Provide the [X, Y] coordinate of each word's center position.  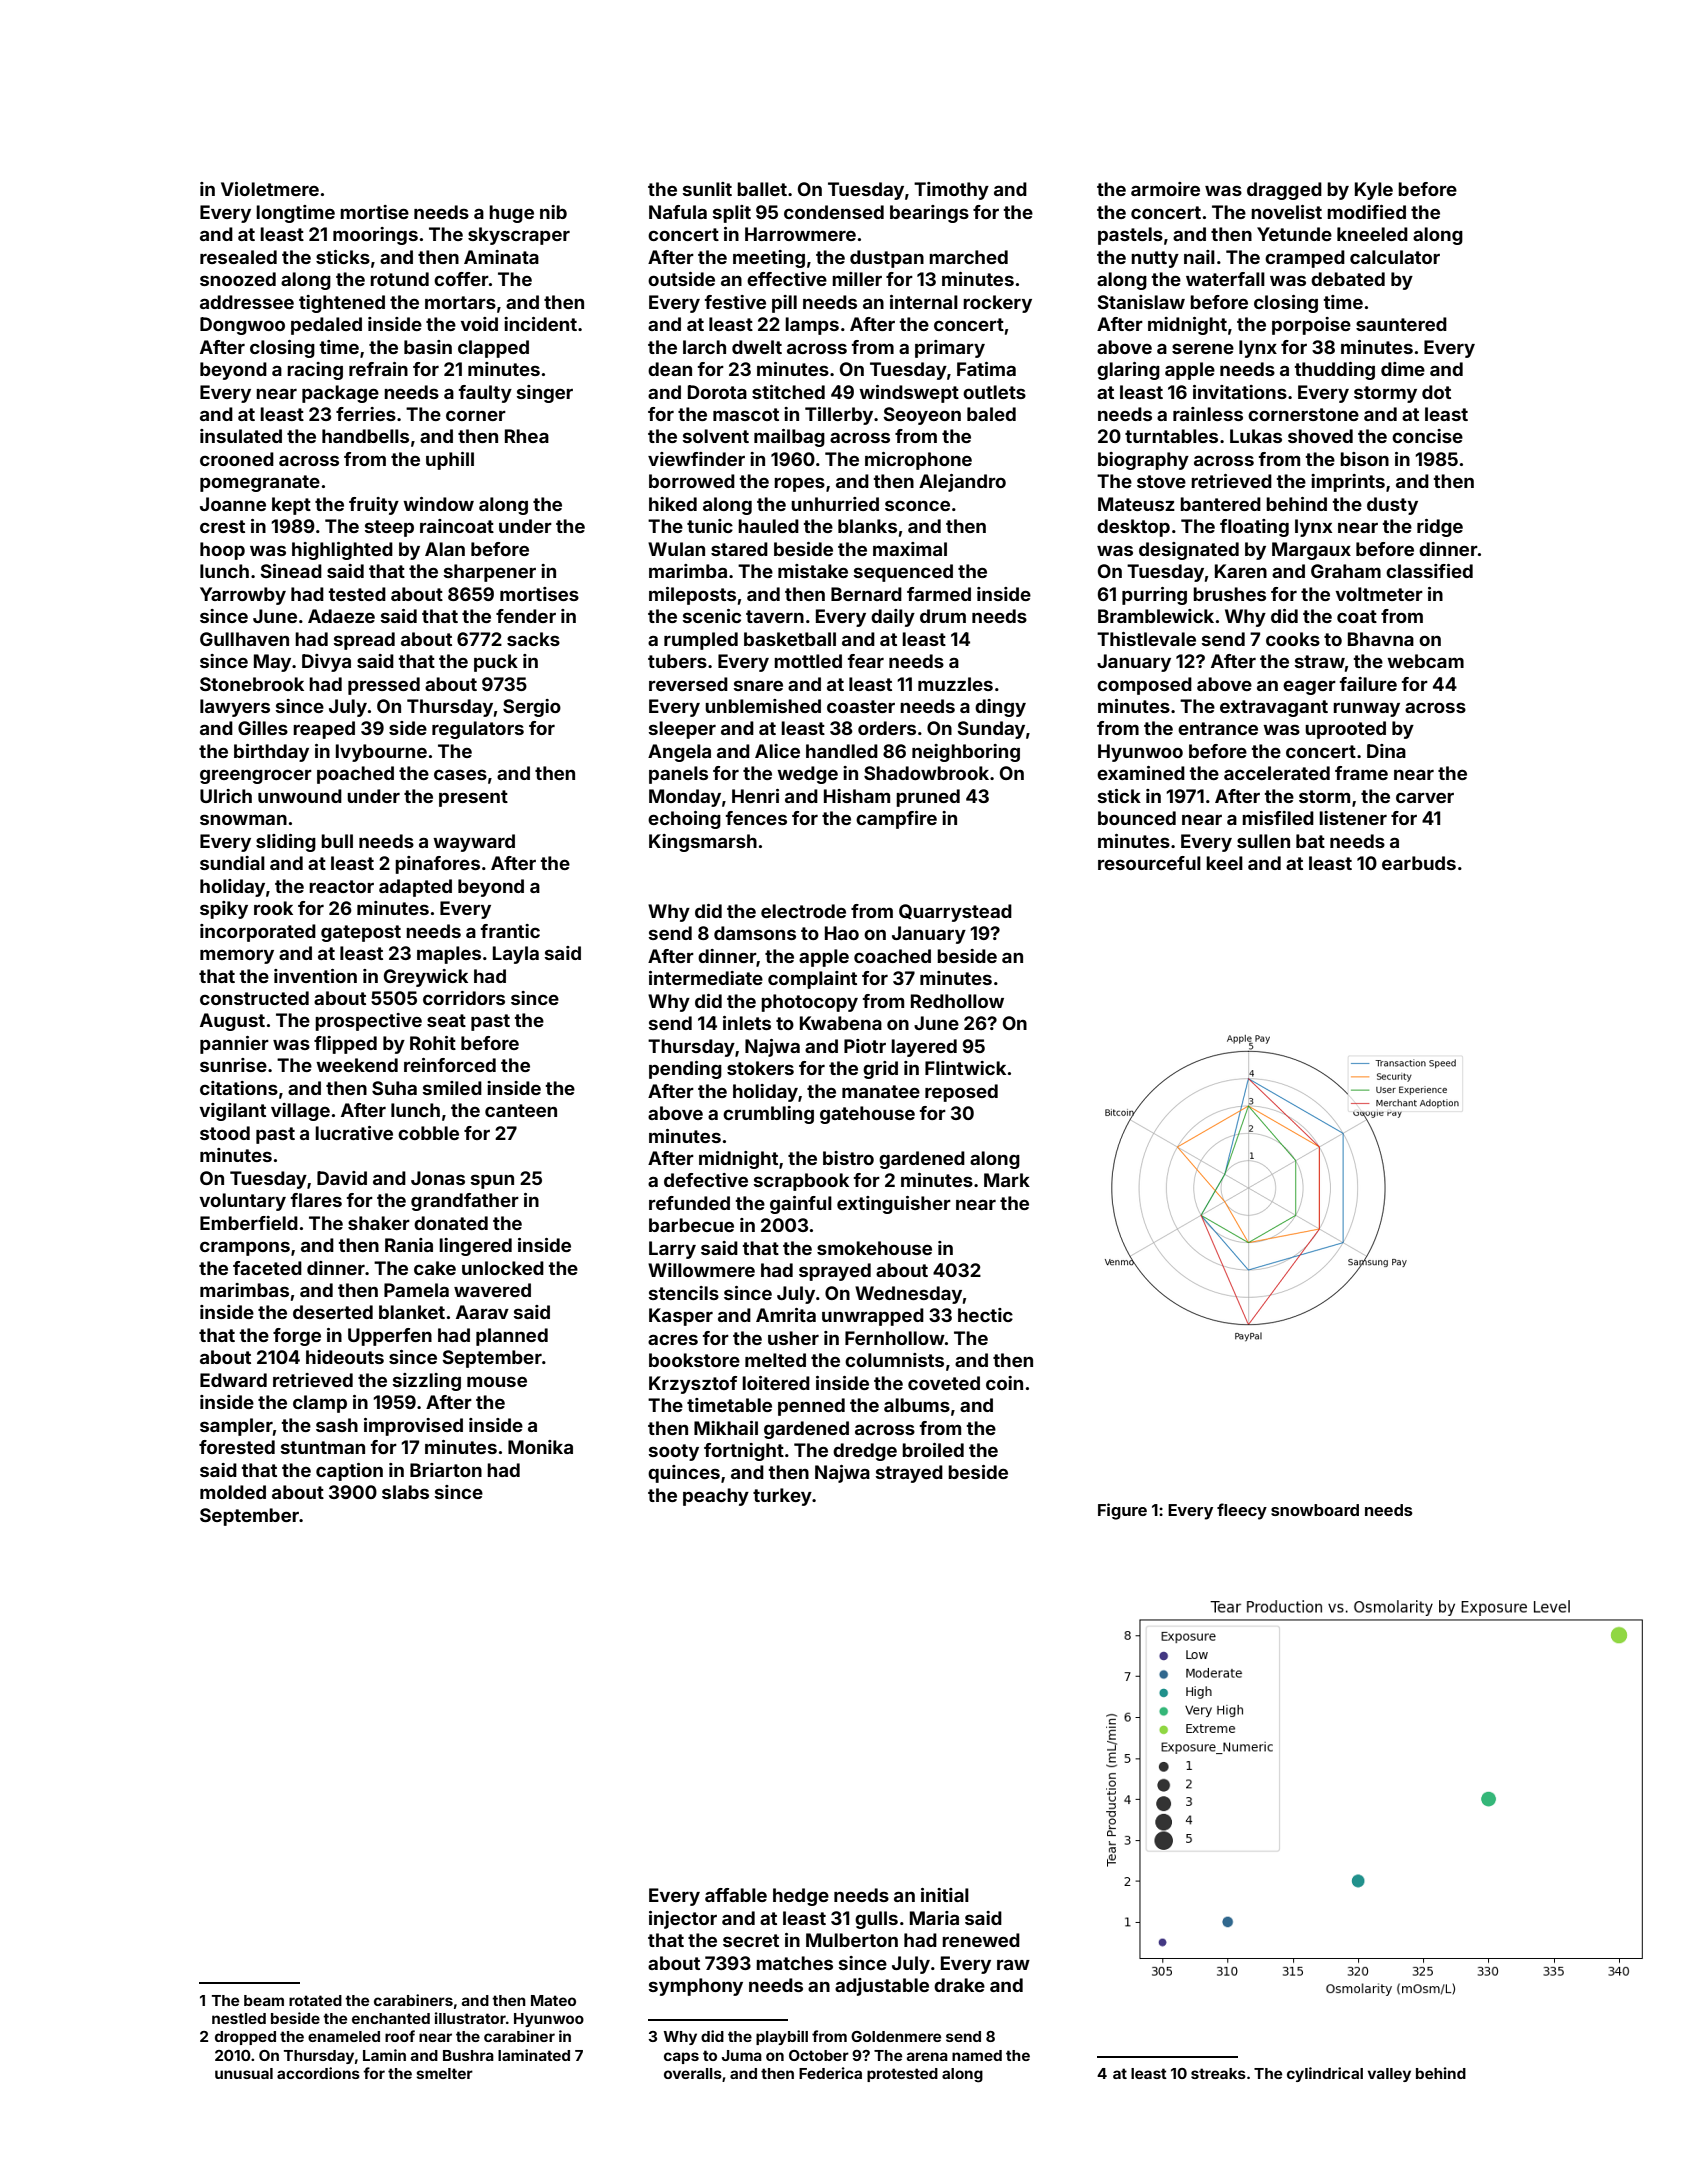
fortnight [744, 1452]
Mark [1007, 1180]
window [438, 504]
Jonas [438, 1178]
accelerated [1277, 773]
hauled [768, 526]
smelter [444, 2073]
